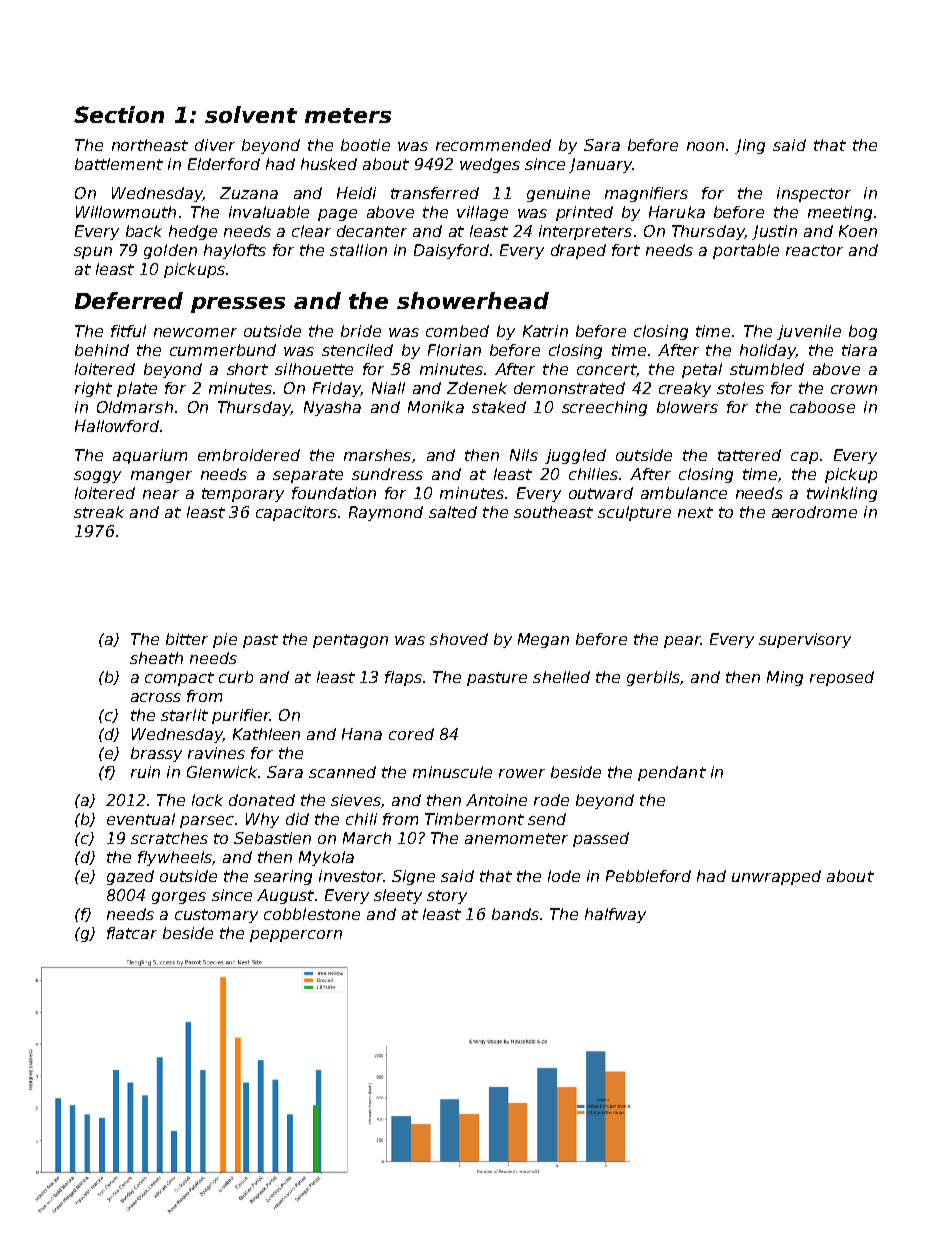 The height and width of the screenshot is (1233, 952). What do you see at coordinates (403, 678) in the screenshot?
I see `flaps` at bounding box center [403, 678].
